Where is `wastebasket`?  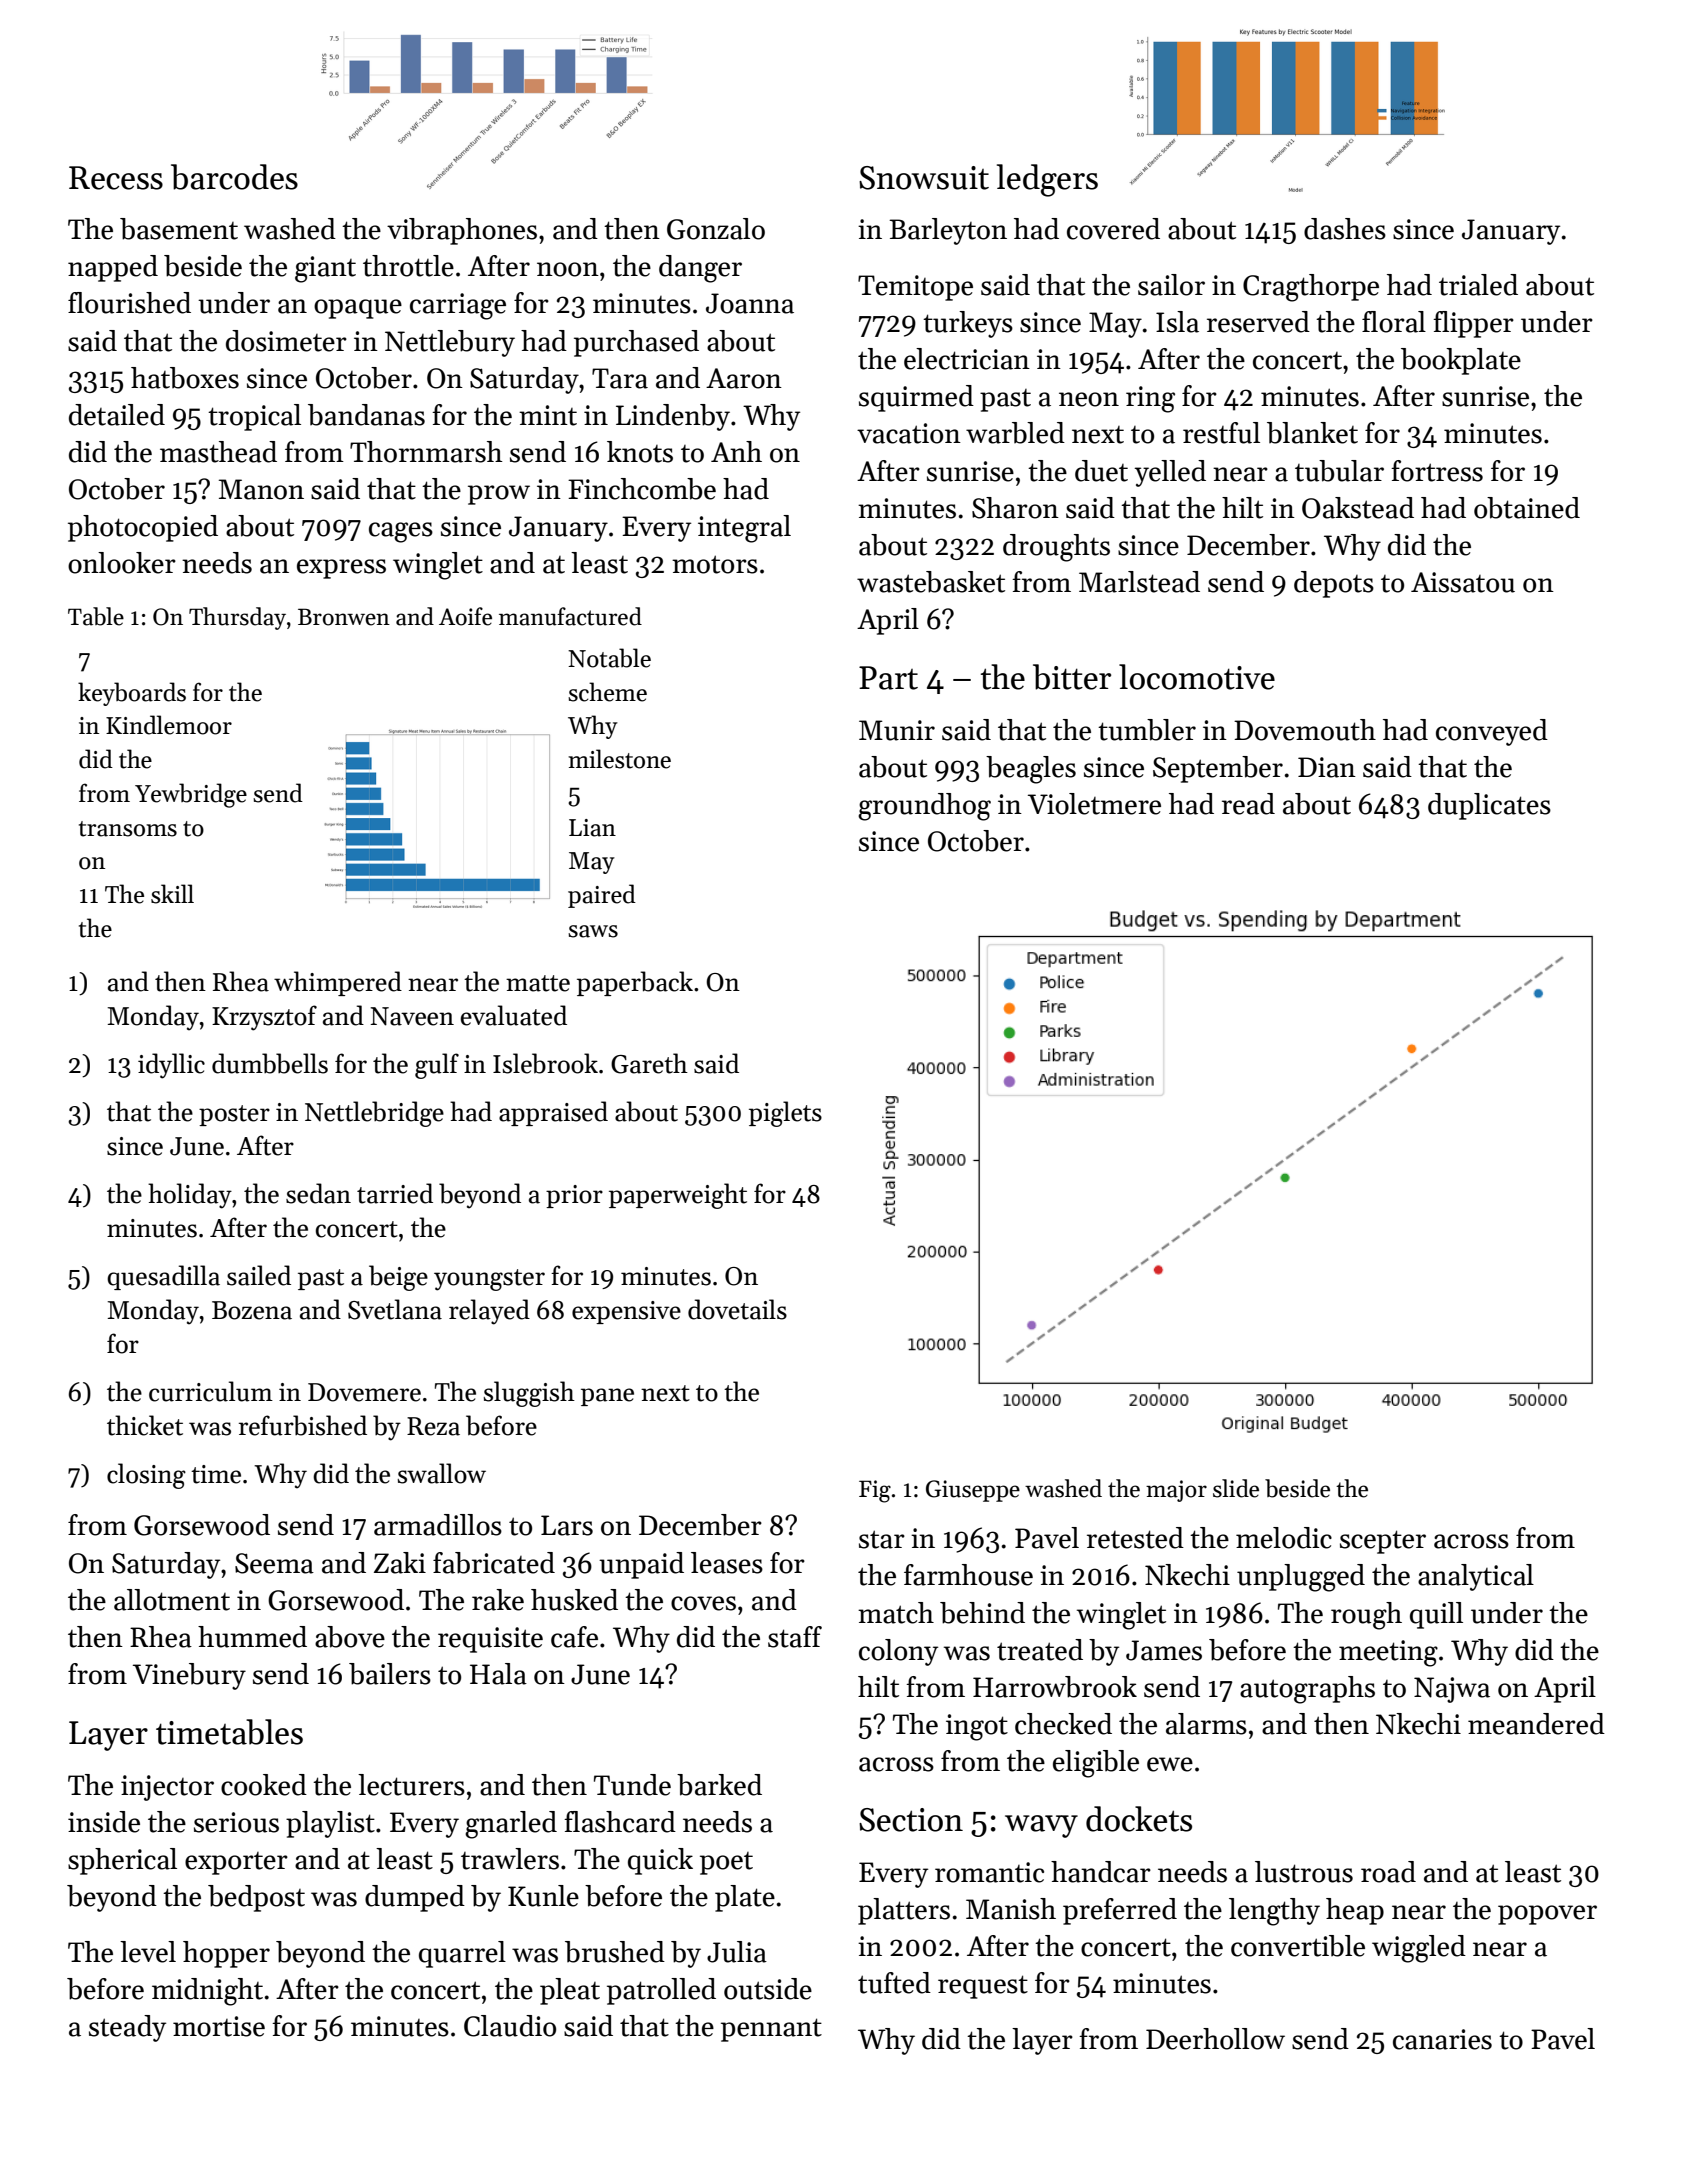 wastebasket is located at coordinates (931, 582).
